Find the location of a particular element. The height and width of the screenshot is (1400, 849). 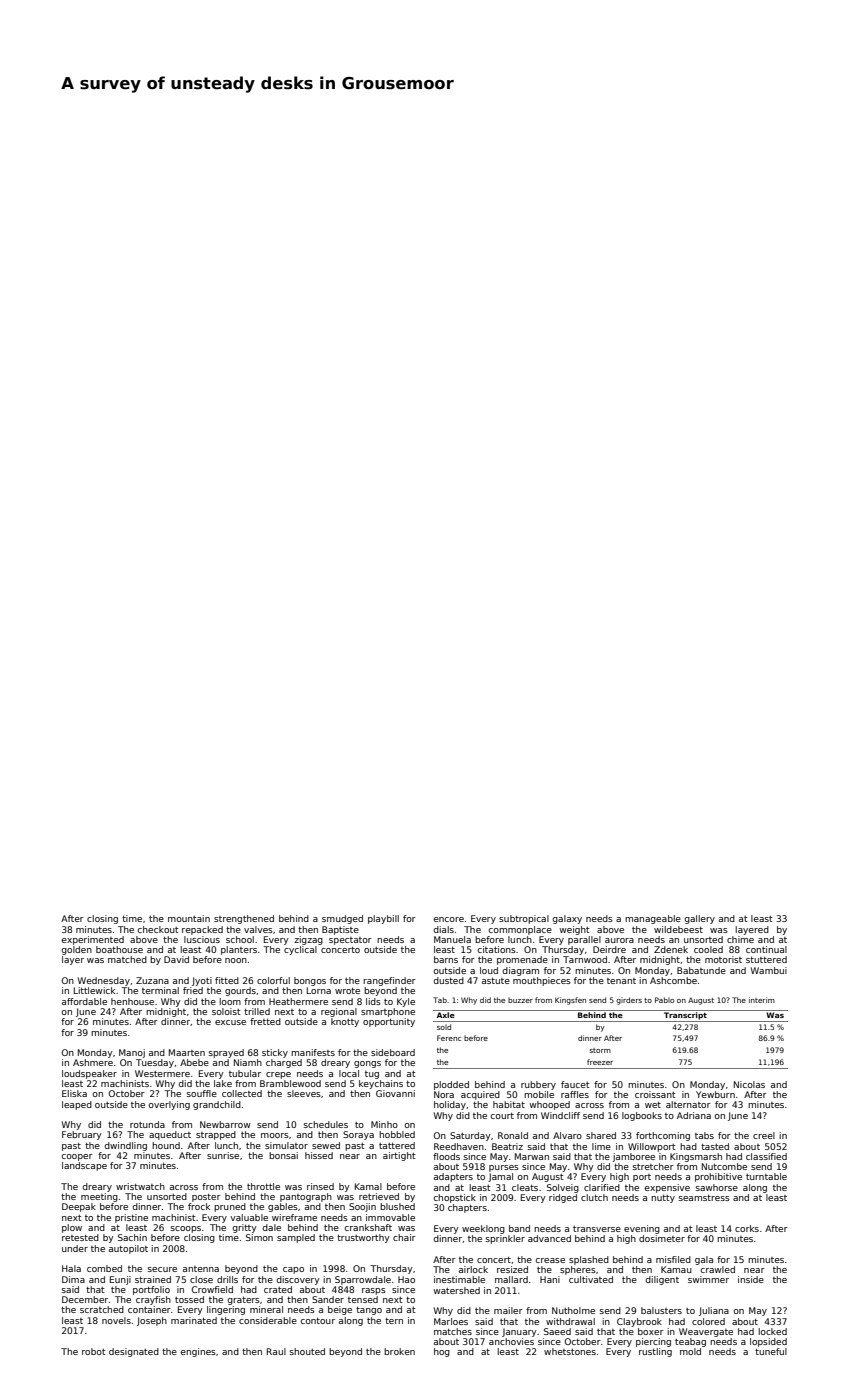

anchovies is located at coordinates (511, 1341).
